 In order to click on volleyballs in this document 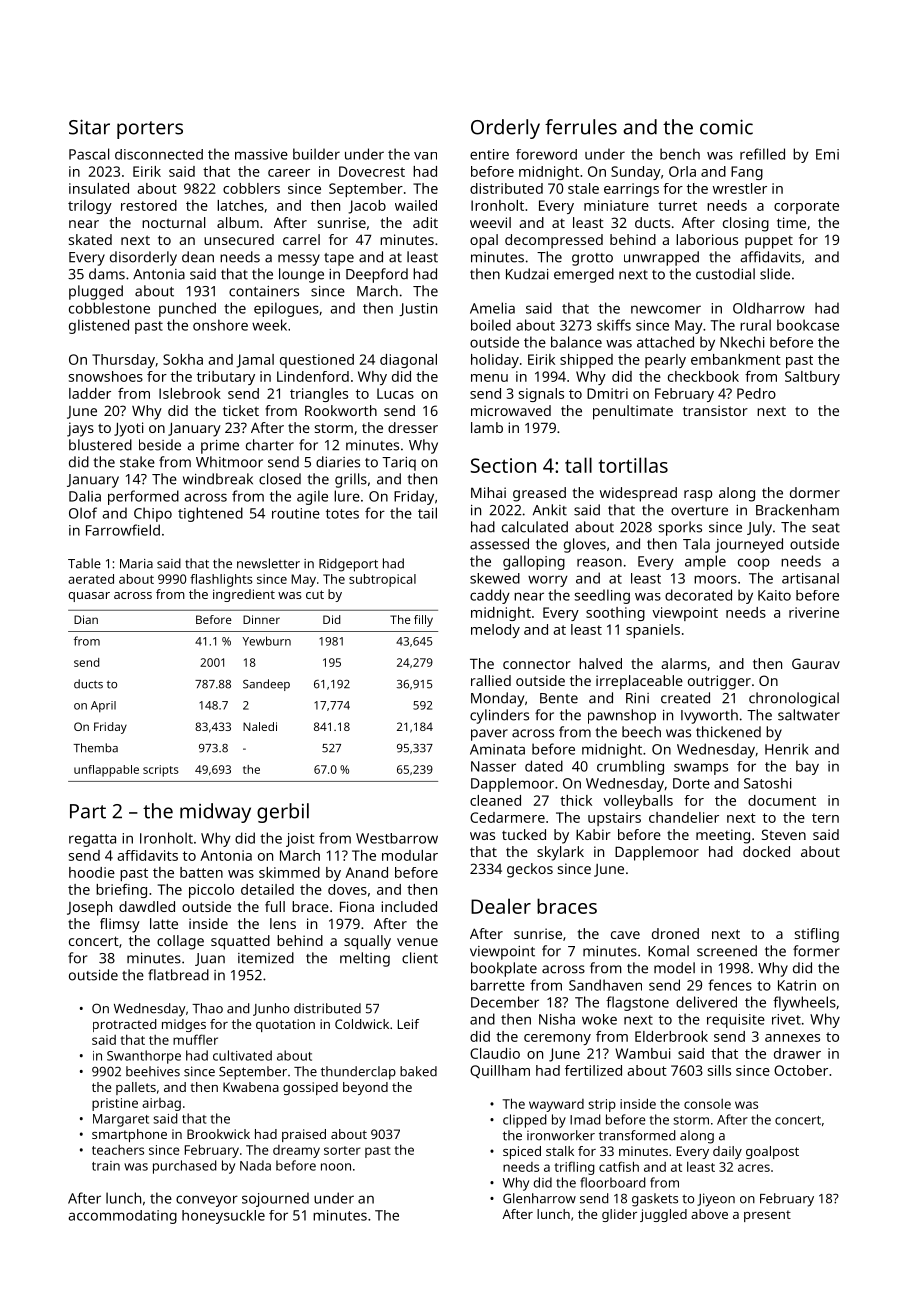, I will do `click(638, 802)`.
